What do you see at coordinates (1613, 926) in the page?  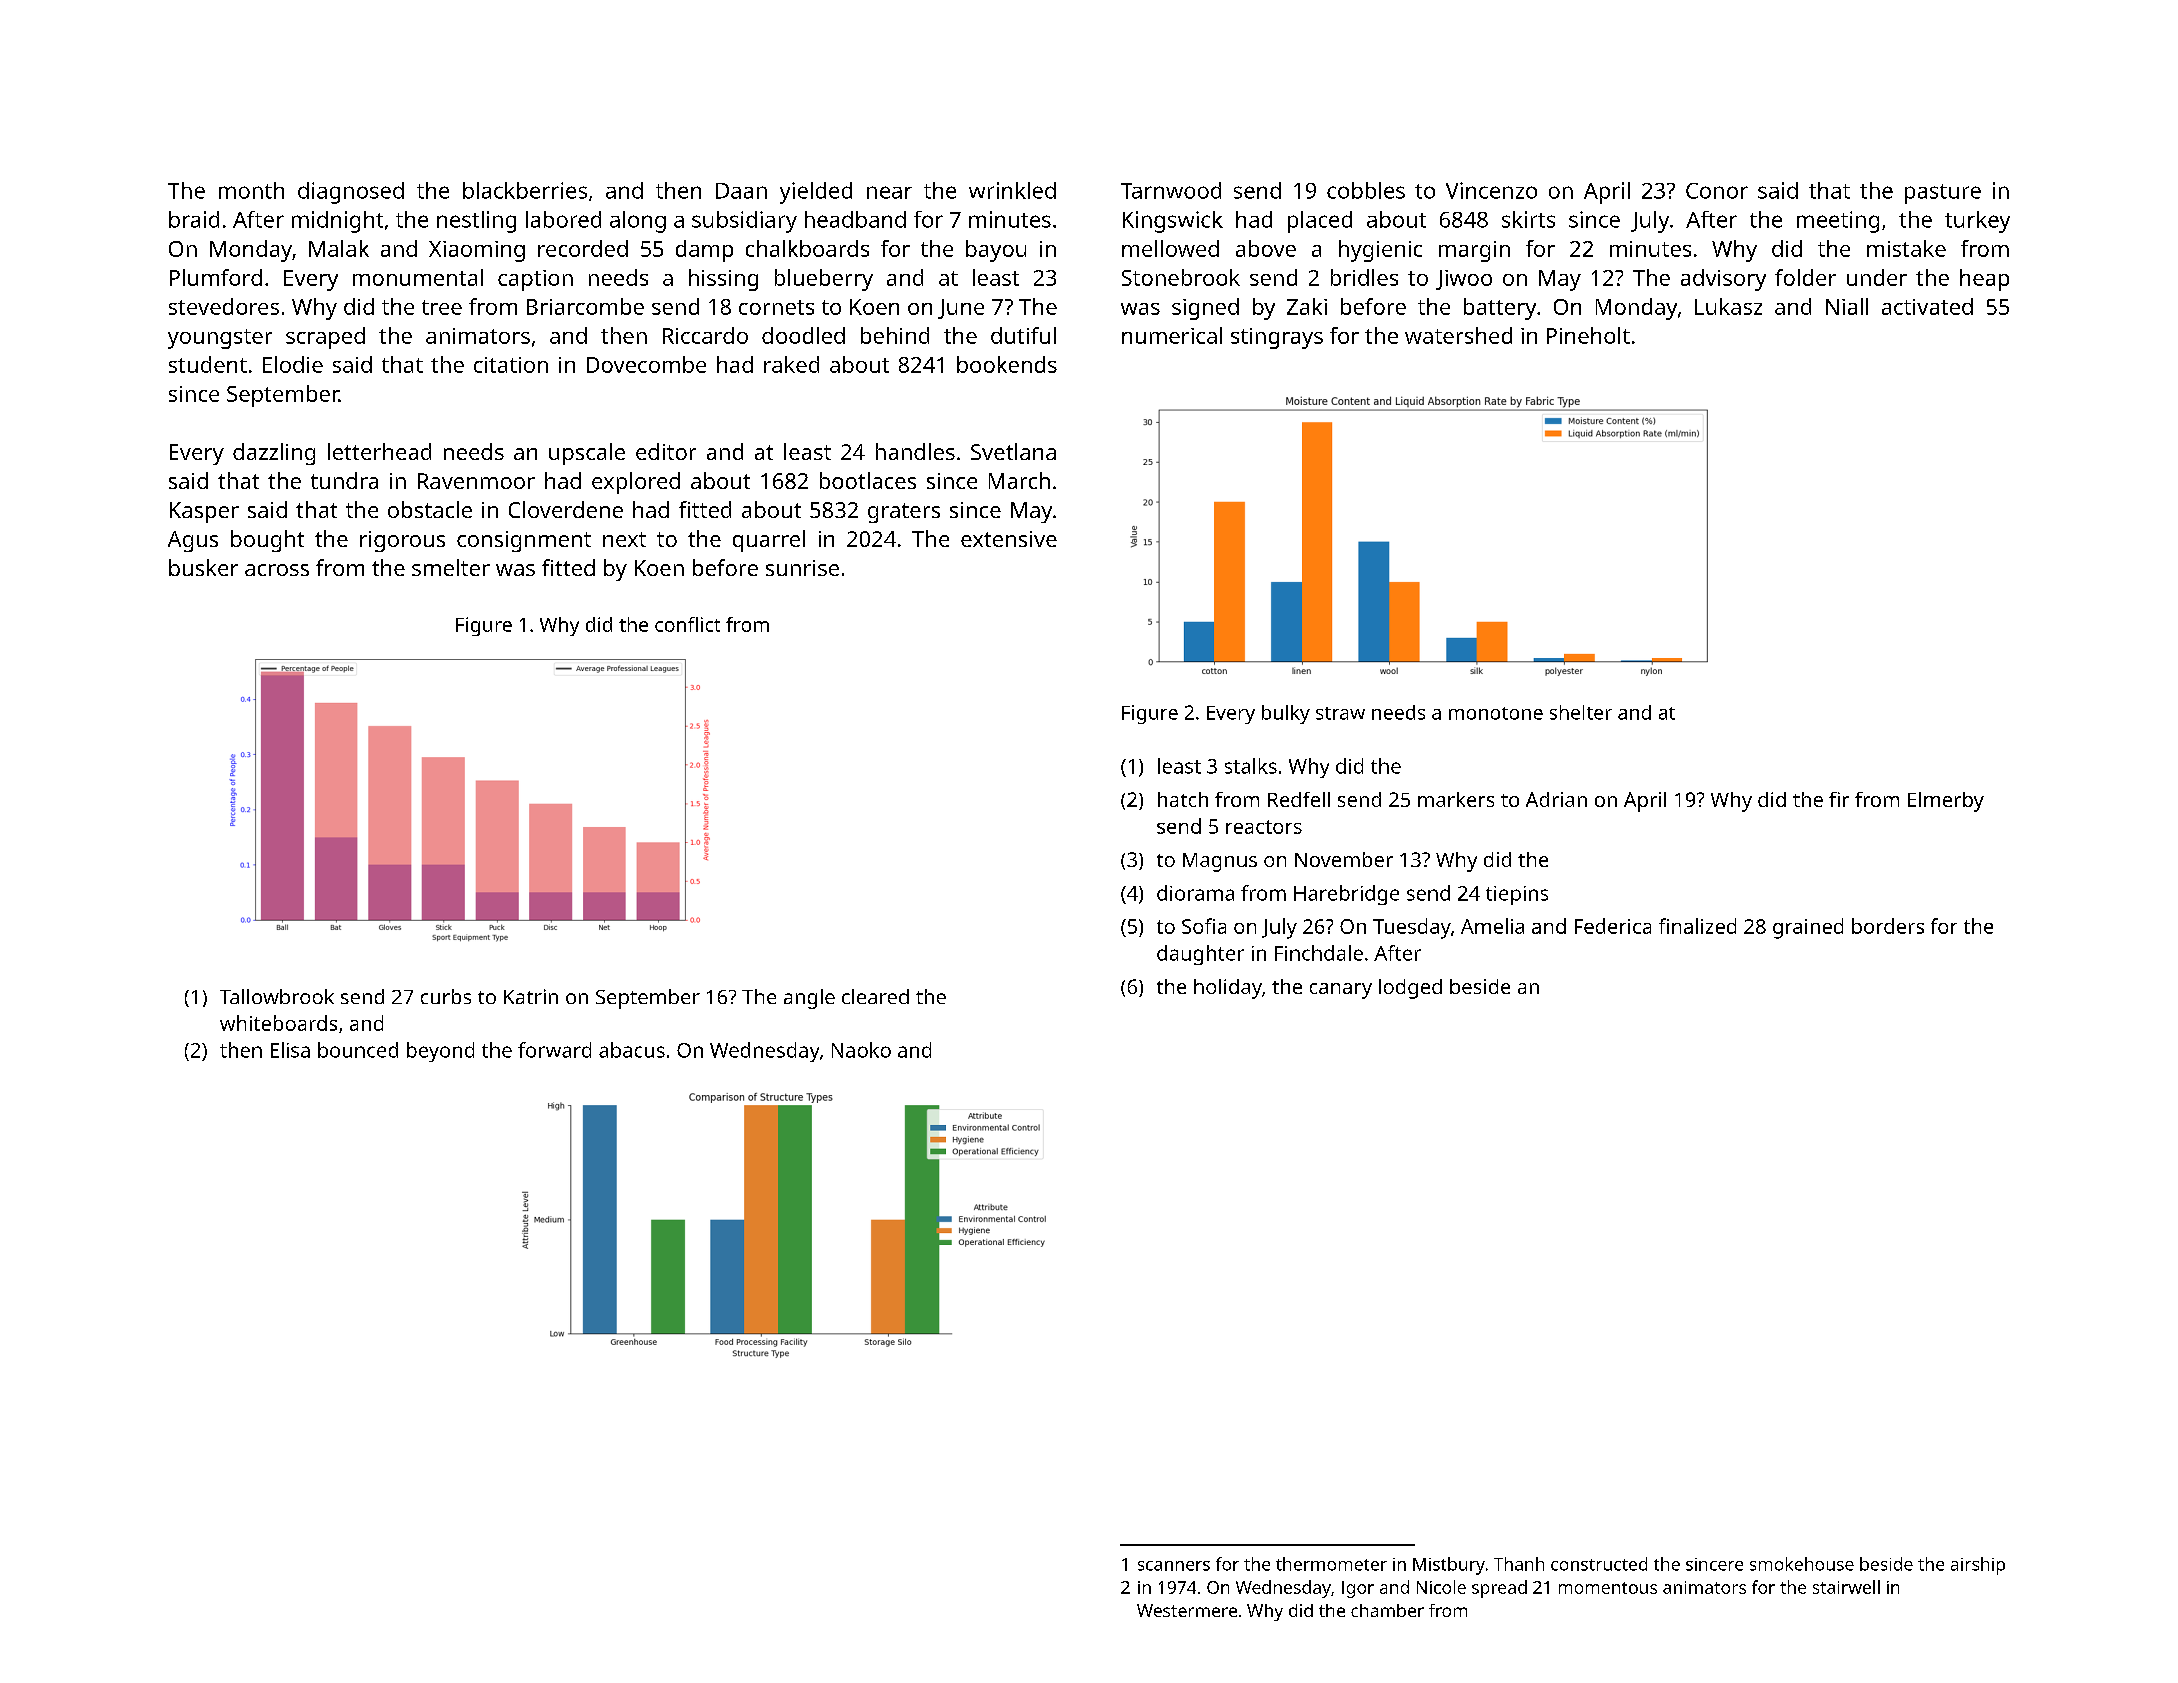 I see `Federica` at bounding box center [1613, 926].
